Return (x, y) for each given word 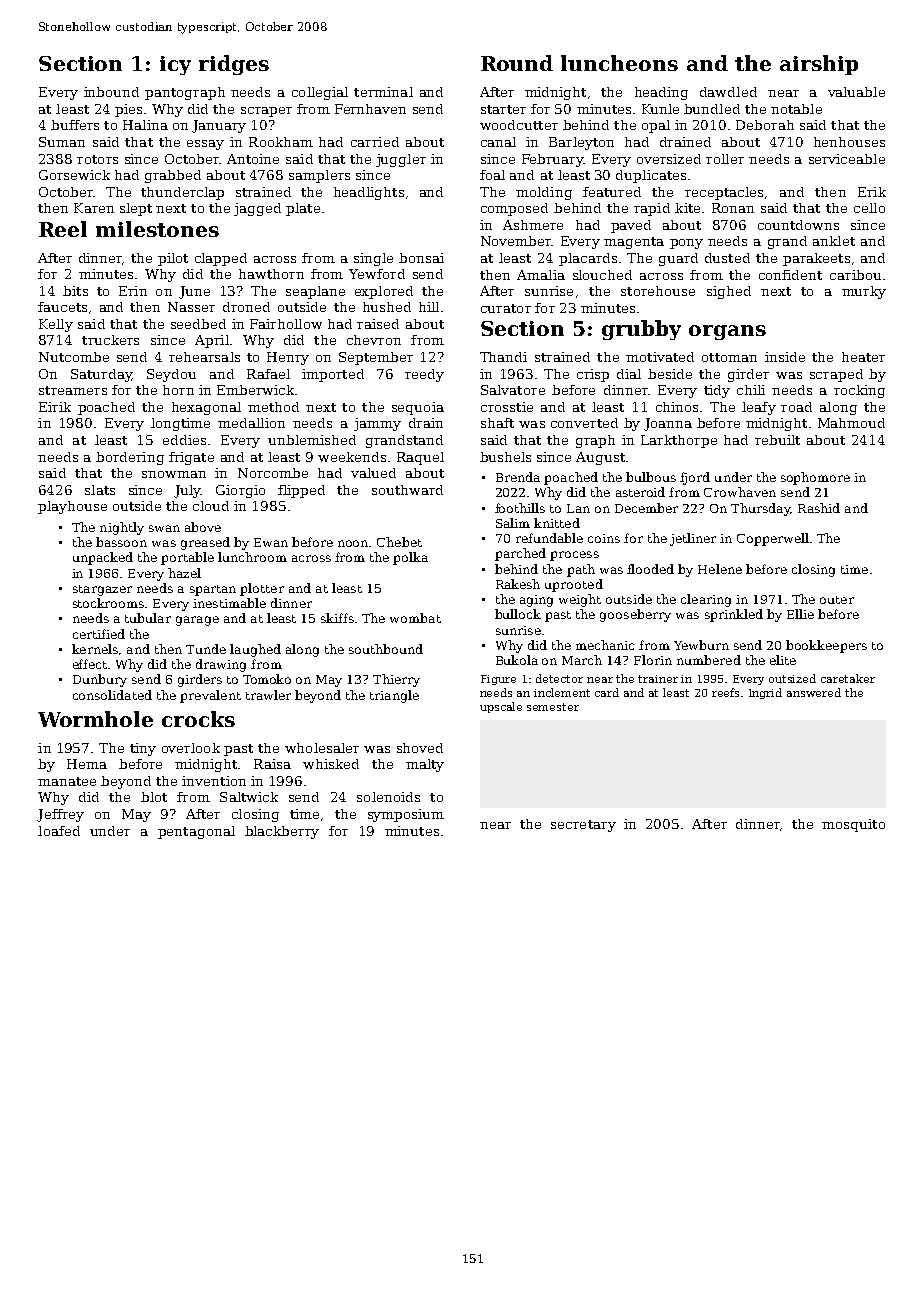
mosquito (853, 825)
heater (863, 357)
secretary (583, 826)
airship (819, 65)
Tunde (206, 649)
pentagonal (196, 832)
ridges (234, 65)
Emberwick (255, 390)
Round (517, 63)
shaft (497, 423)
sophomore (815, 478)
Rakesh (518, 584)
